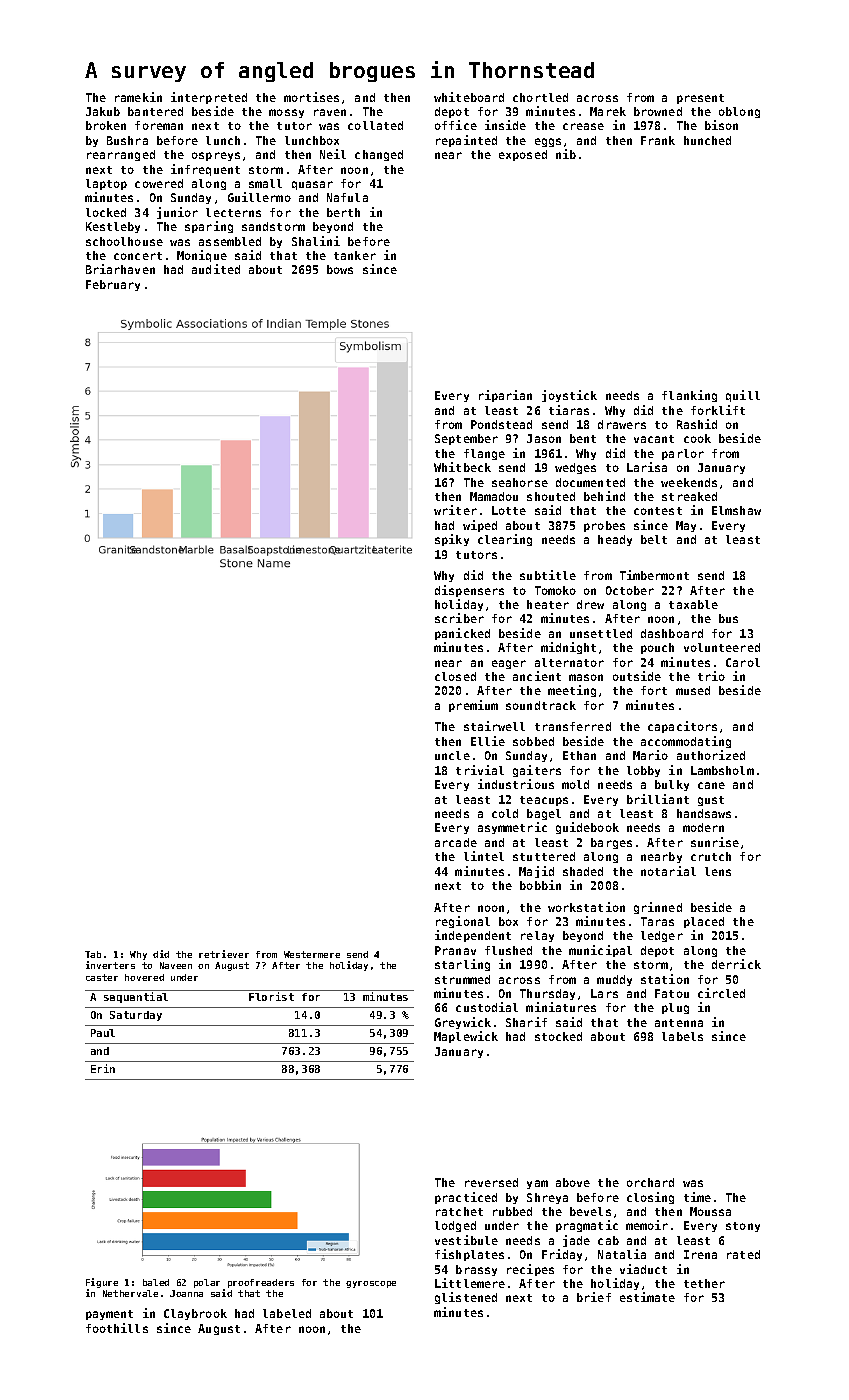 Image resolution: width=849 pixels, height=1400 pixels. I want to click on probes, so click(604, 526).
